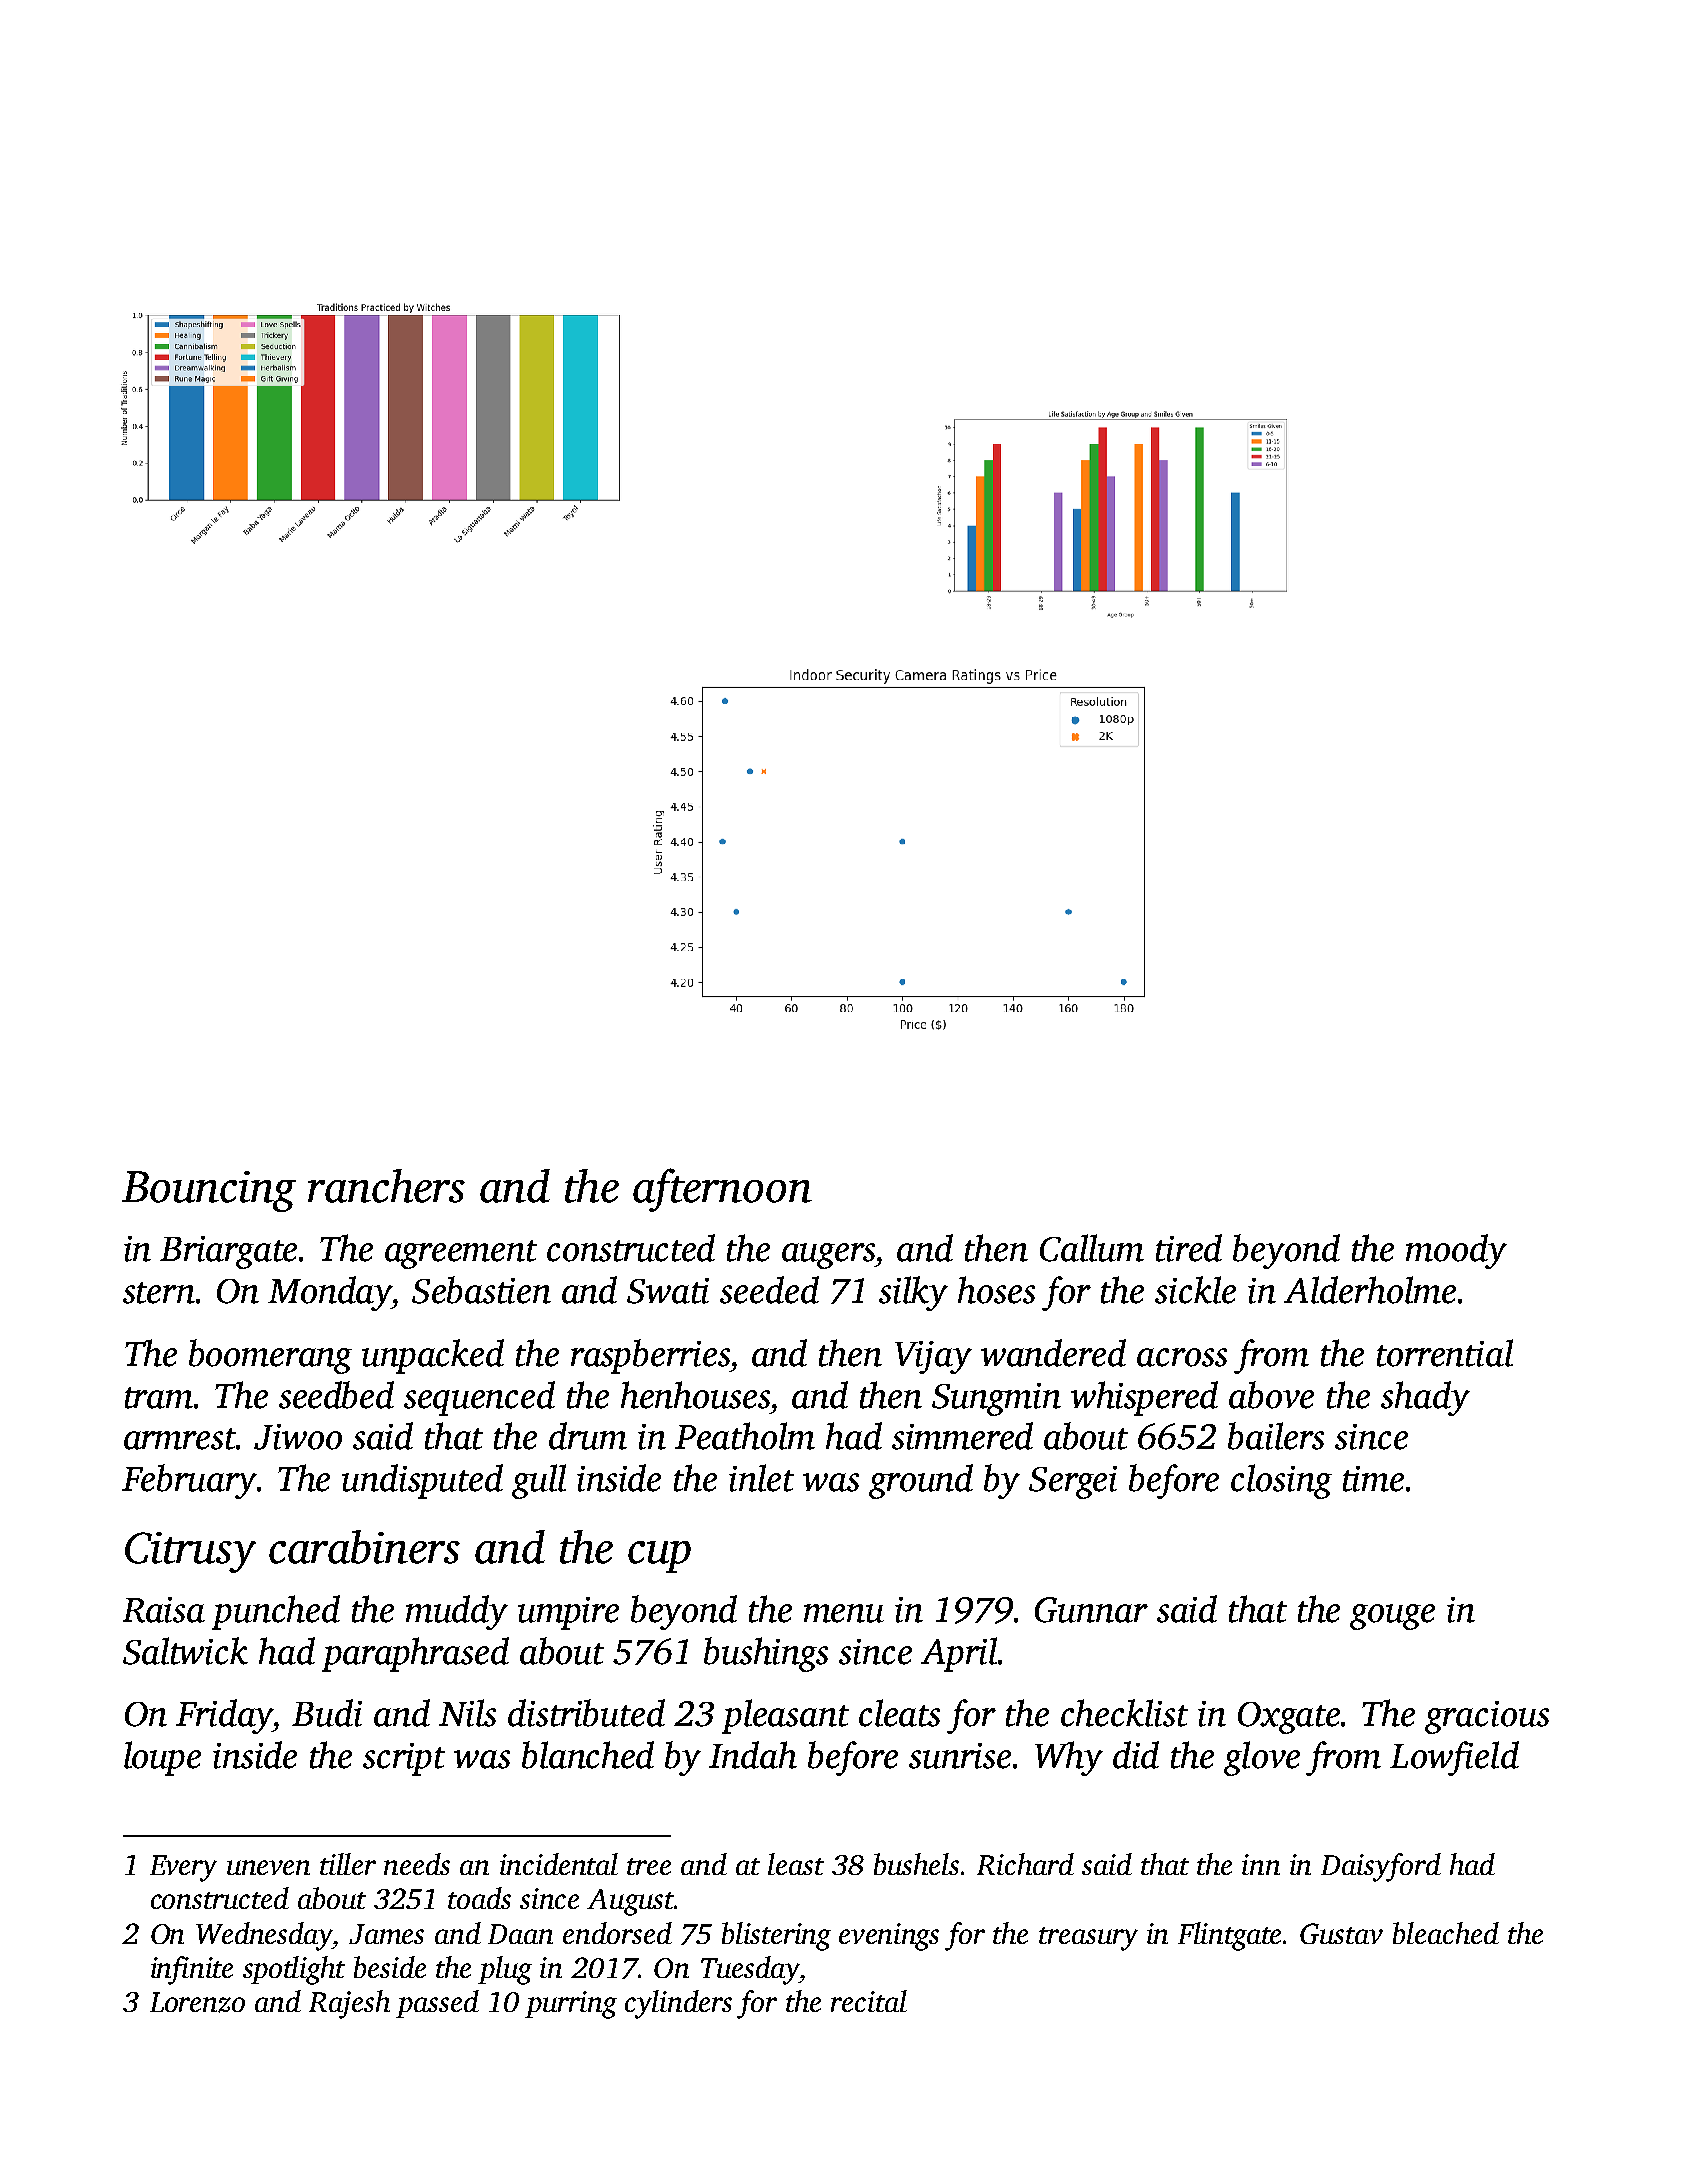  What do you see at coordinates (722, 1190) in the screenshot?
I see `afternoon` at bounding box center [722, 1190].
